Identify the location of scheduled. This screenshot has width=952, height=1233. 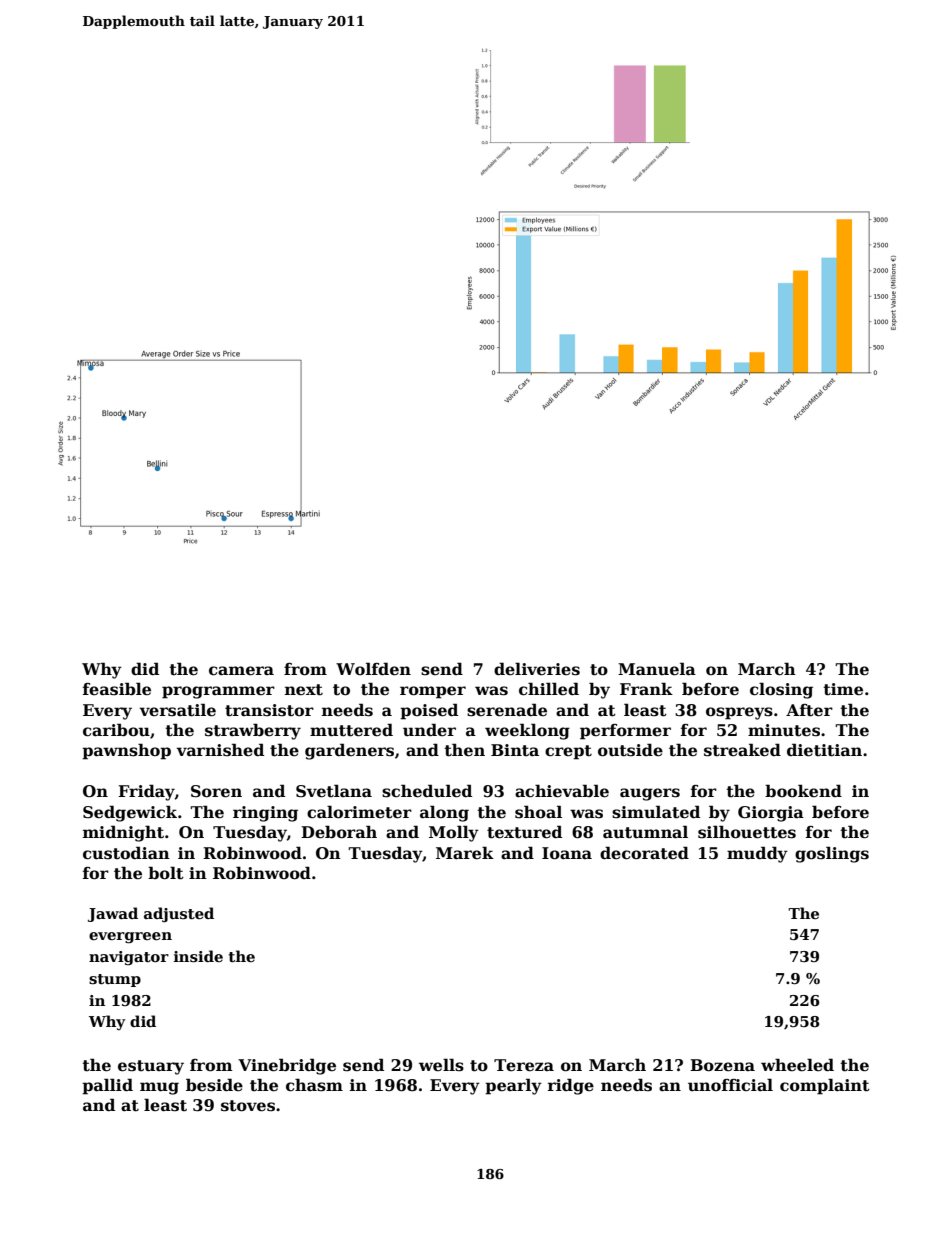
(427, 791).
